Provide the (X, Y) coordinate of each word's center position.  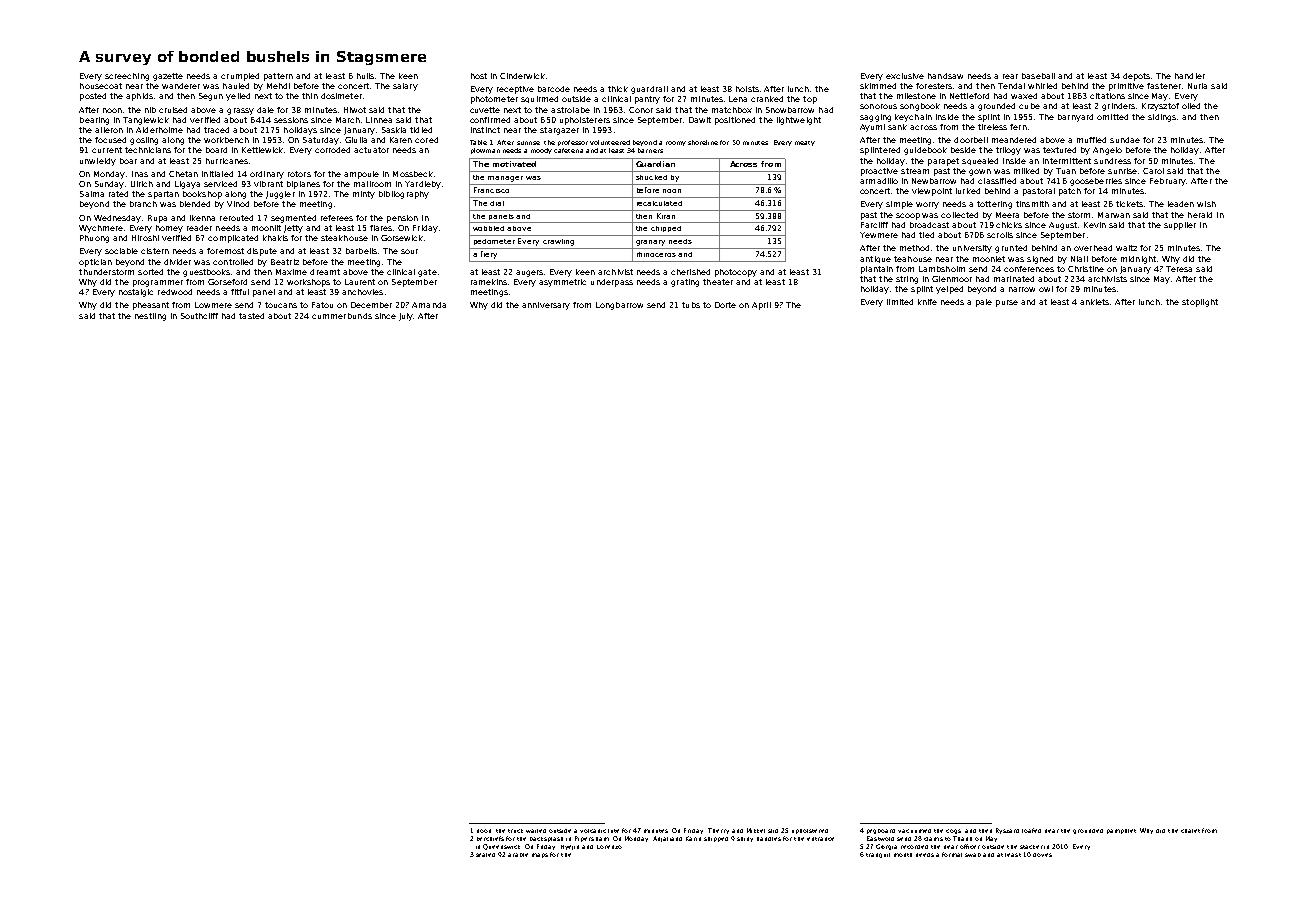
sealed (485, 855)
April (761, 306)
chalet (1190, 831)
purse (1007, 303)
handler (1190, 76)
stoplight (1200, 303)
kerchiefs (490, 838)
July (406, 317)
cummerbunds (342, 316)
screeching (127, 77)
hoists (747, 89)
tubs (691, 305)
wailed (536, 831)
